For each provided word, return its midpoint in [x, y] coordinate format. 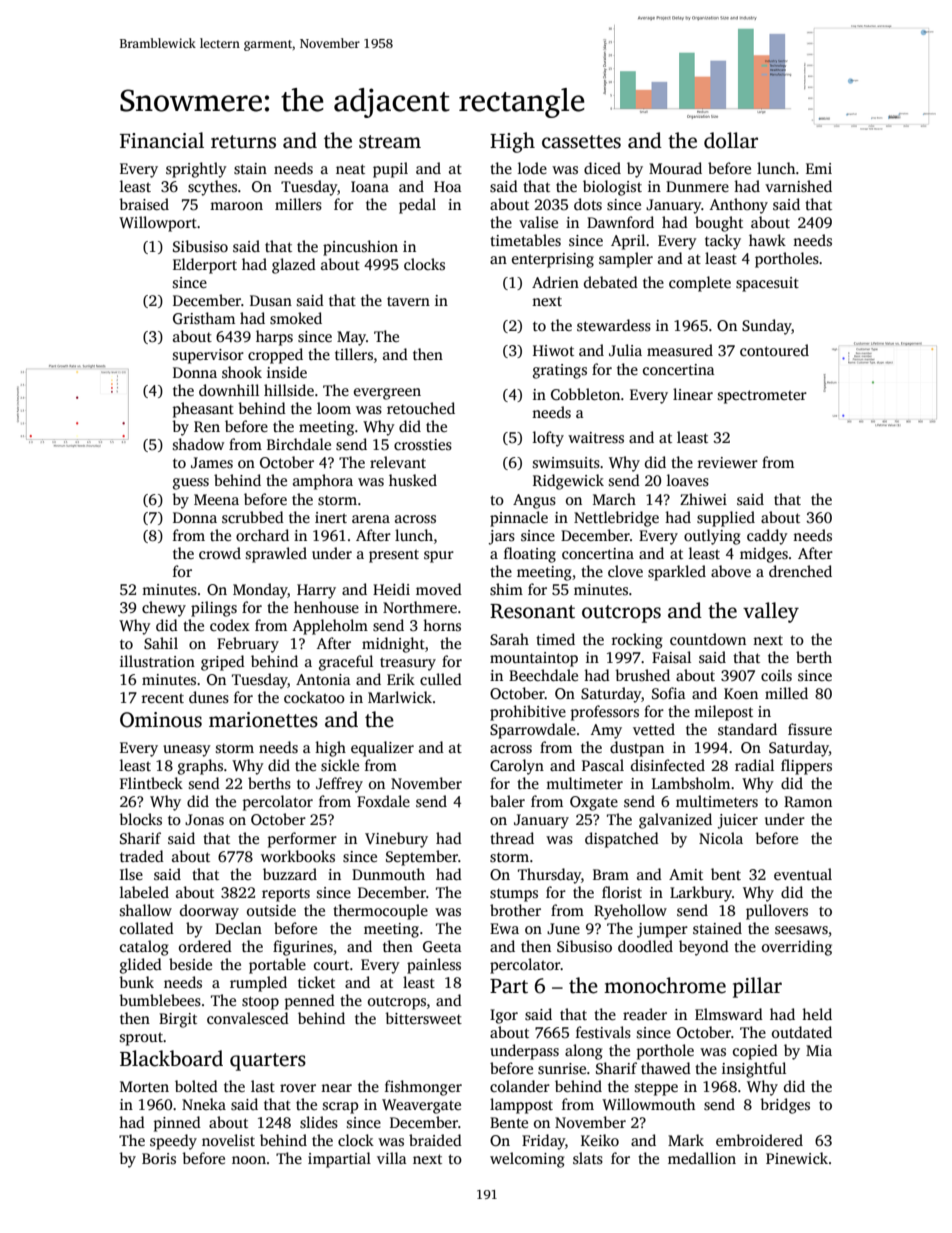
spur [439, 557]
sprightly [196, 170]
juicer [737, 821]
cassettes [581, 142]
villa [392, 1158]
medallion [702, 1158]
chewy [164, 609]
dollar [731, 140]
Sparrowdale [533, 731]
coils [776, 675]
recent [163, 698]
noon [249, 1160]
